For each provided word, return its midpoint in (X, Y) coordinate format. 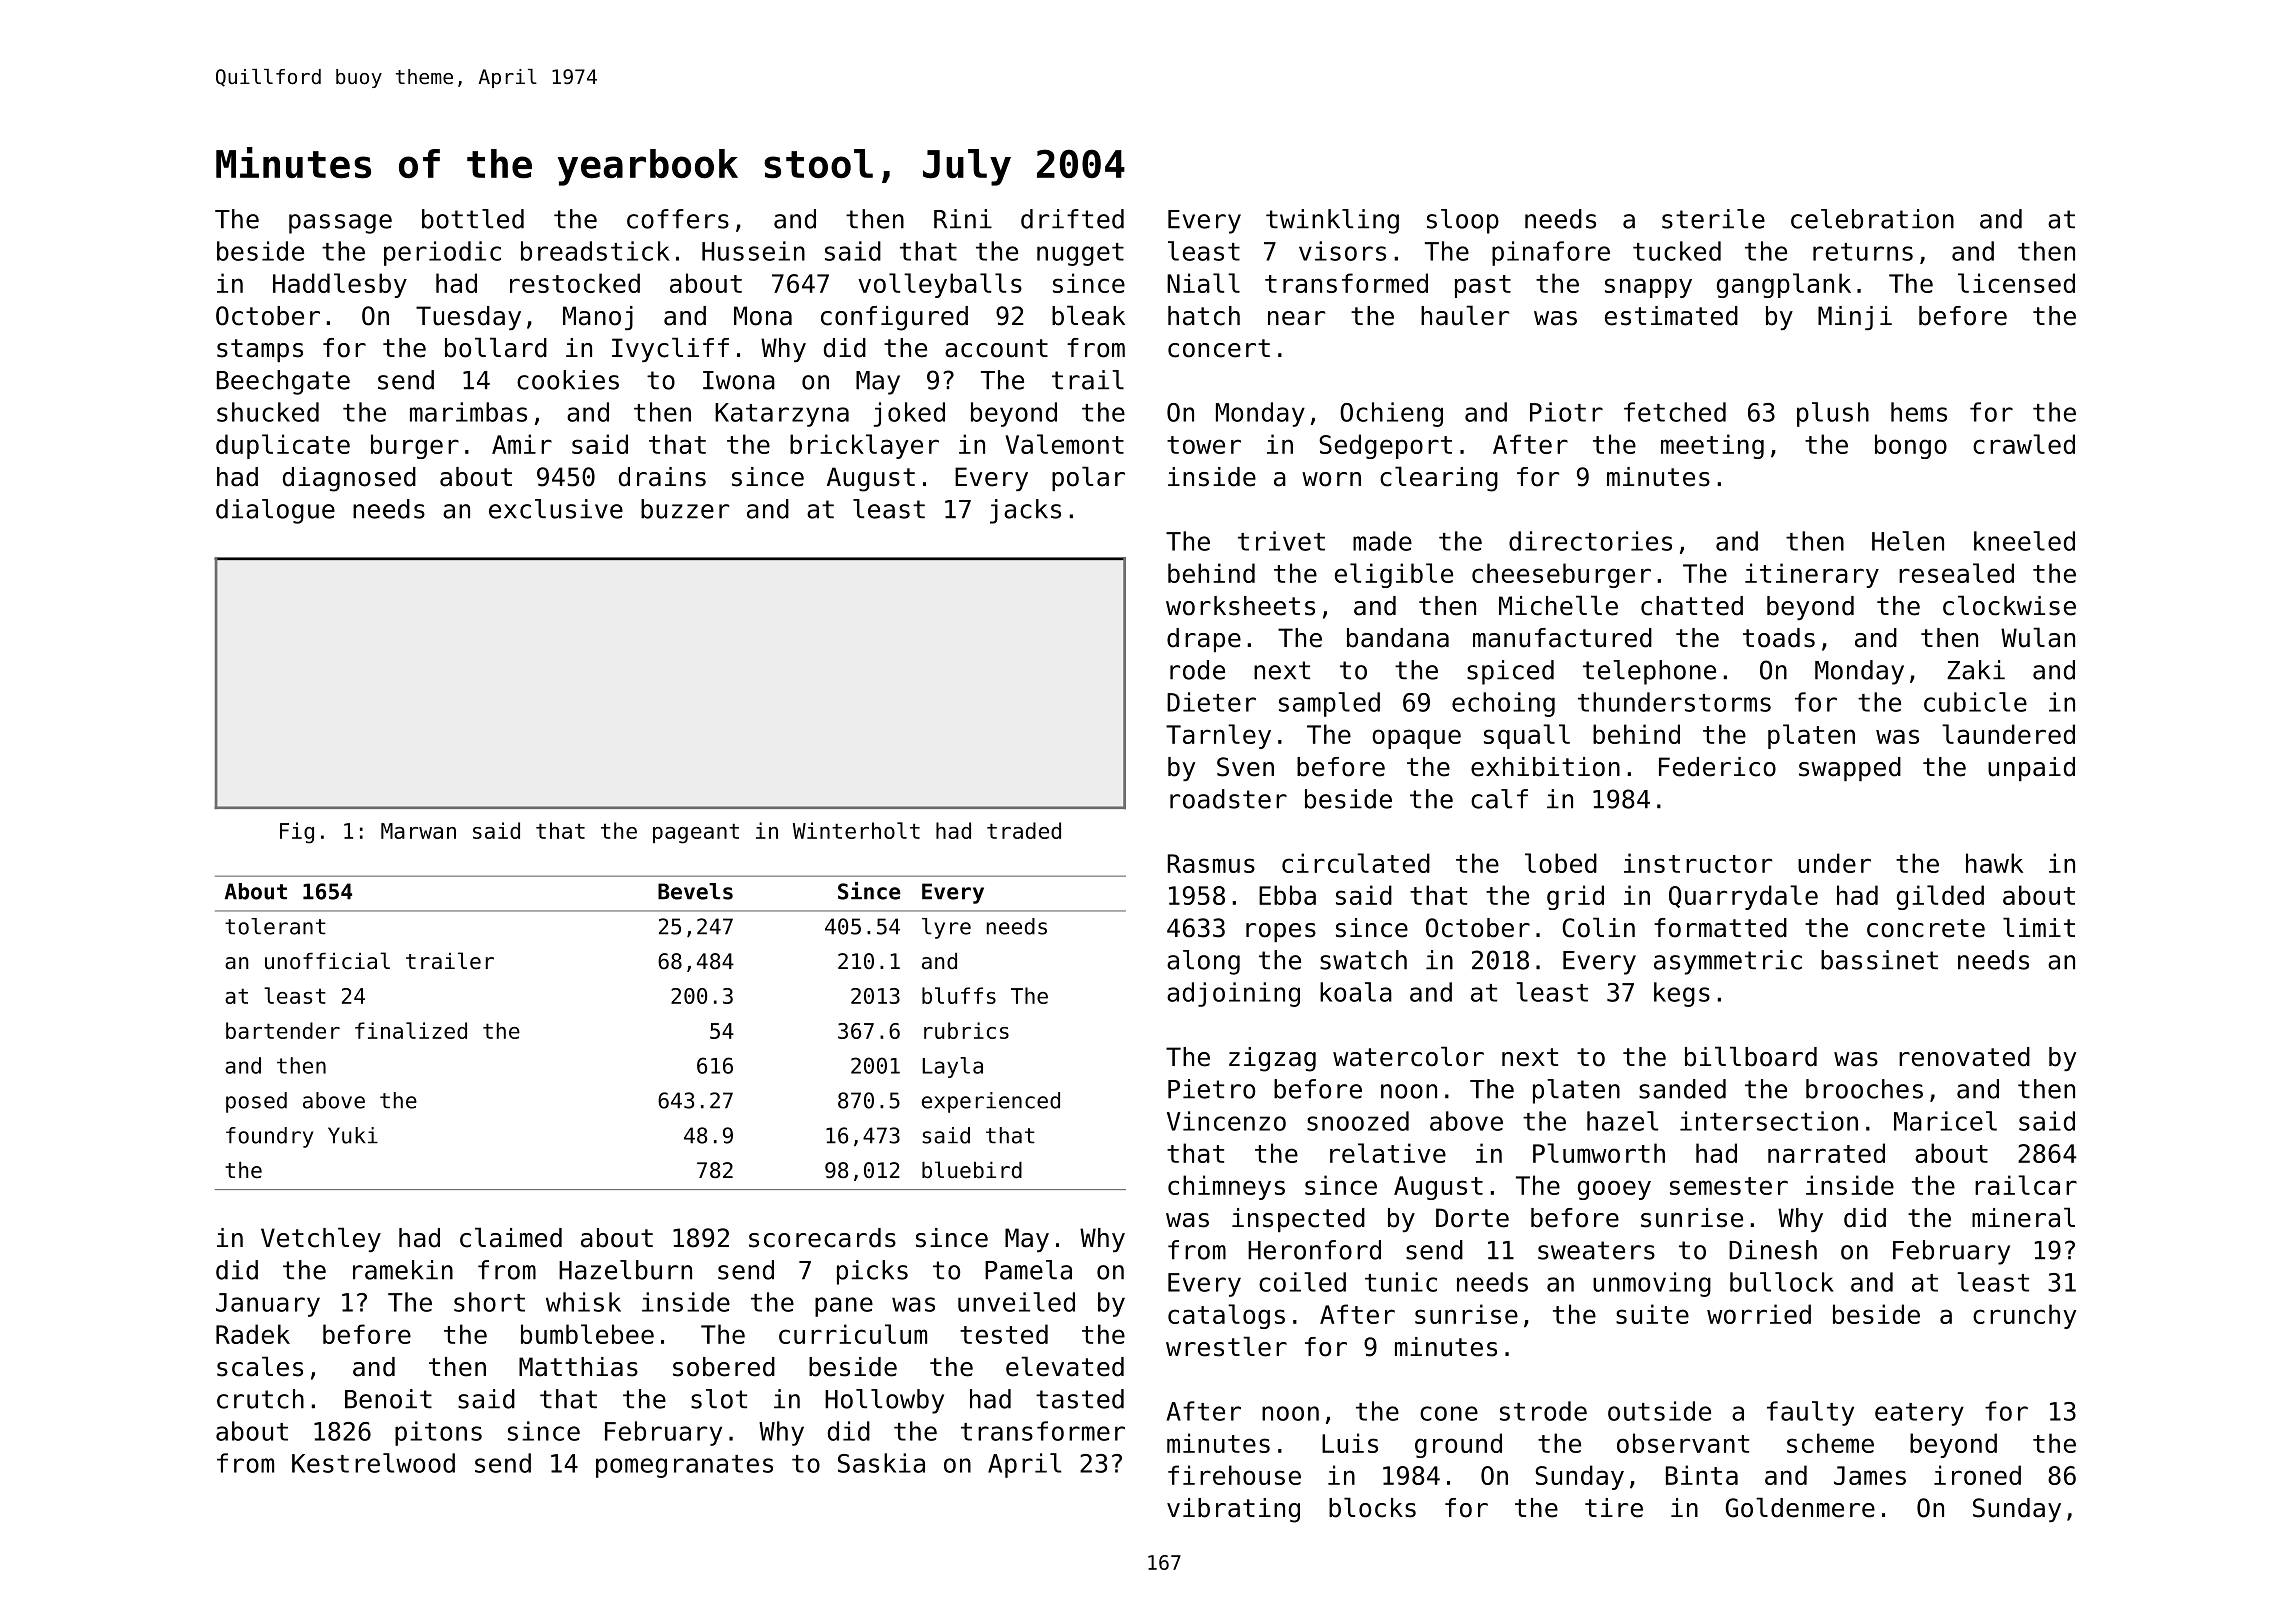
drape (1204, 640)
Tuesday (468, 318)
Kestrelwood (373, 1463)
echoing (1503, 704)
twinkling (1332, 221)
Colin (1598, 927)
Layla (952, 1067)
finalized (411, 1030)
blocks (1372, 1507)
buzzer (685, 509)
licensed (2016, 283)
